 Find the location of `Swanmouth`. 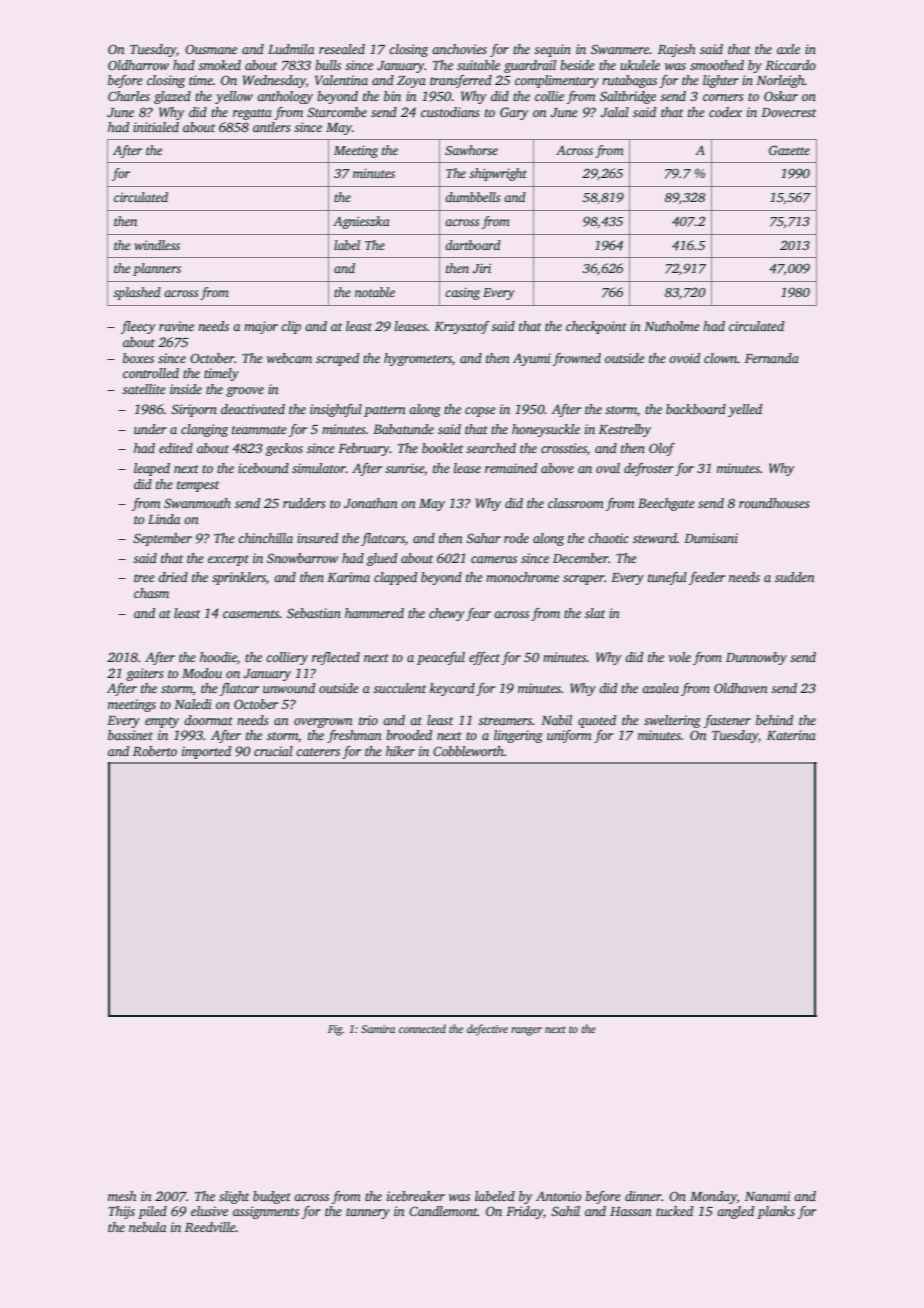

Swanmouth is located at coordinates (197, 503).
